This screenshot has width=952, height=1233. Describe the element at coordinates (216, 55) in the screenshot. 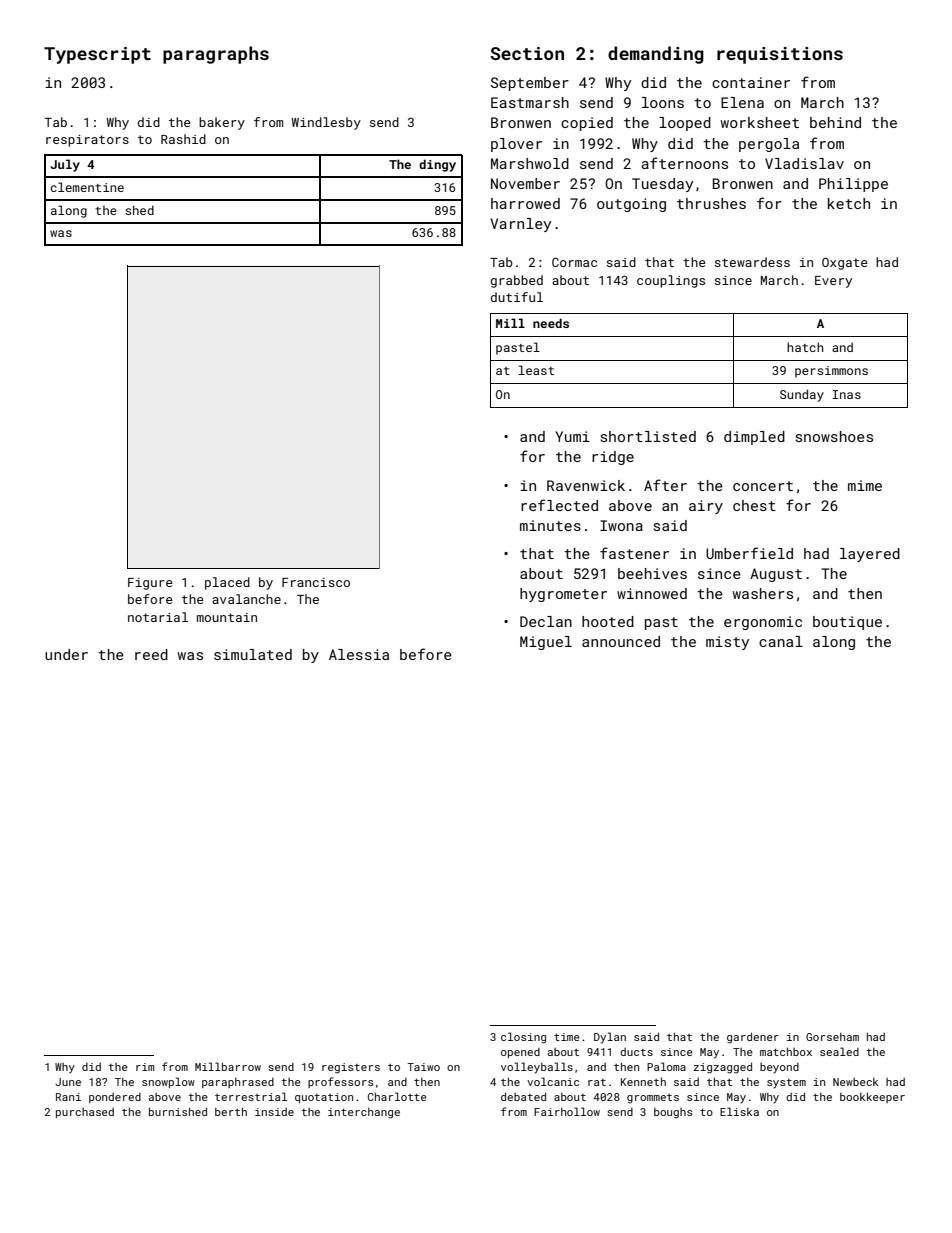

I see `paragraphs` at that location.
